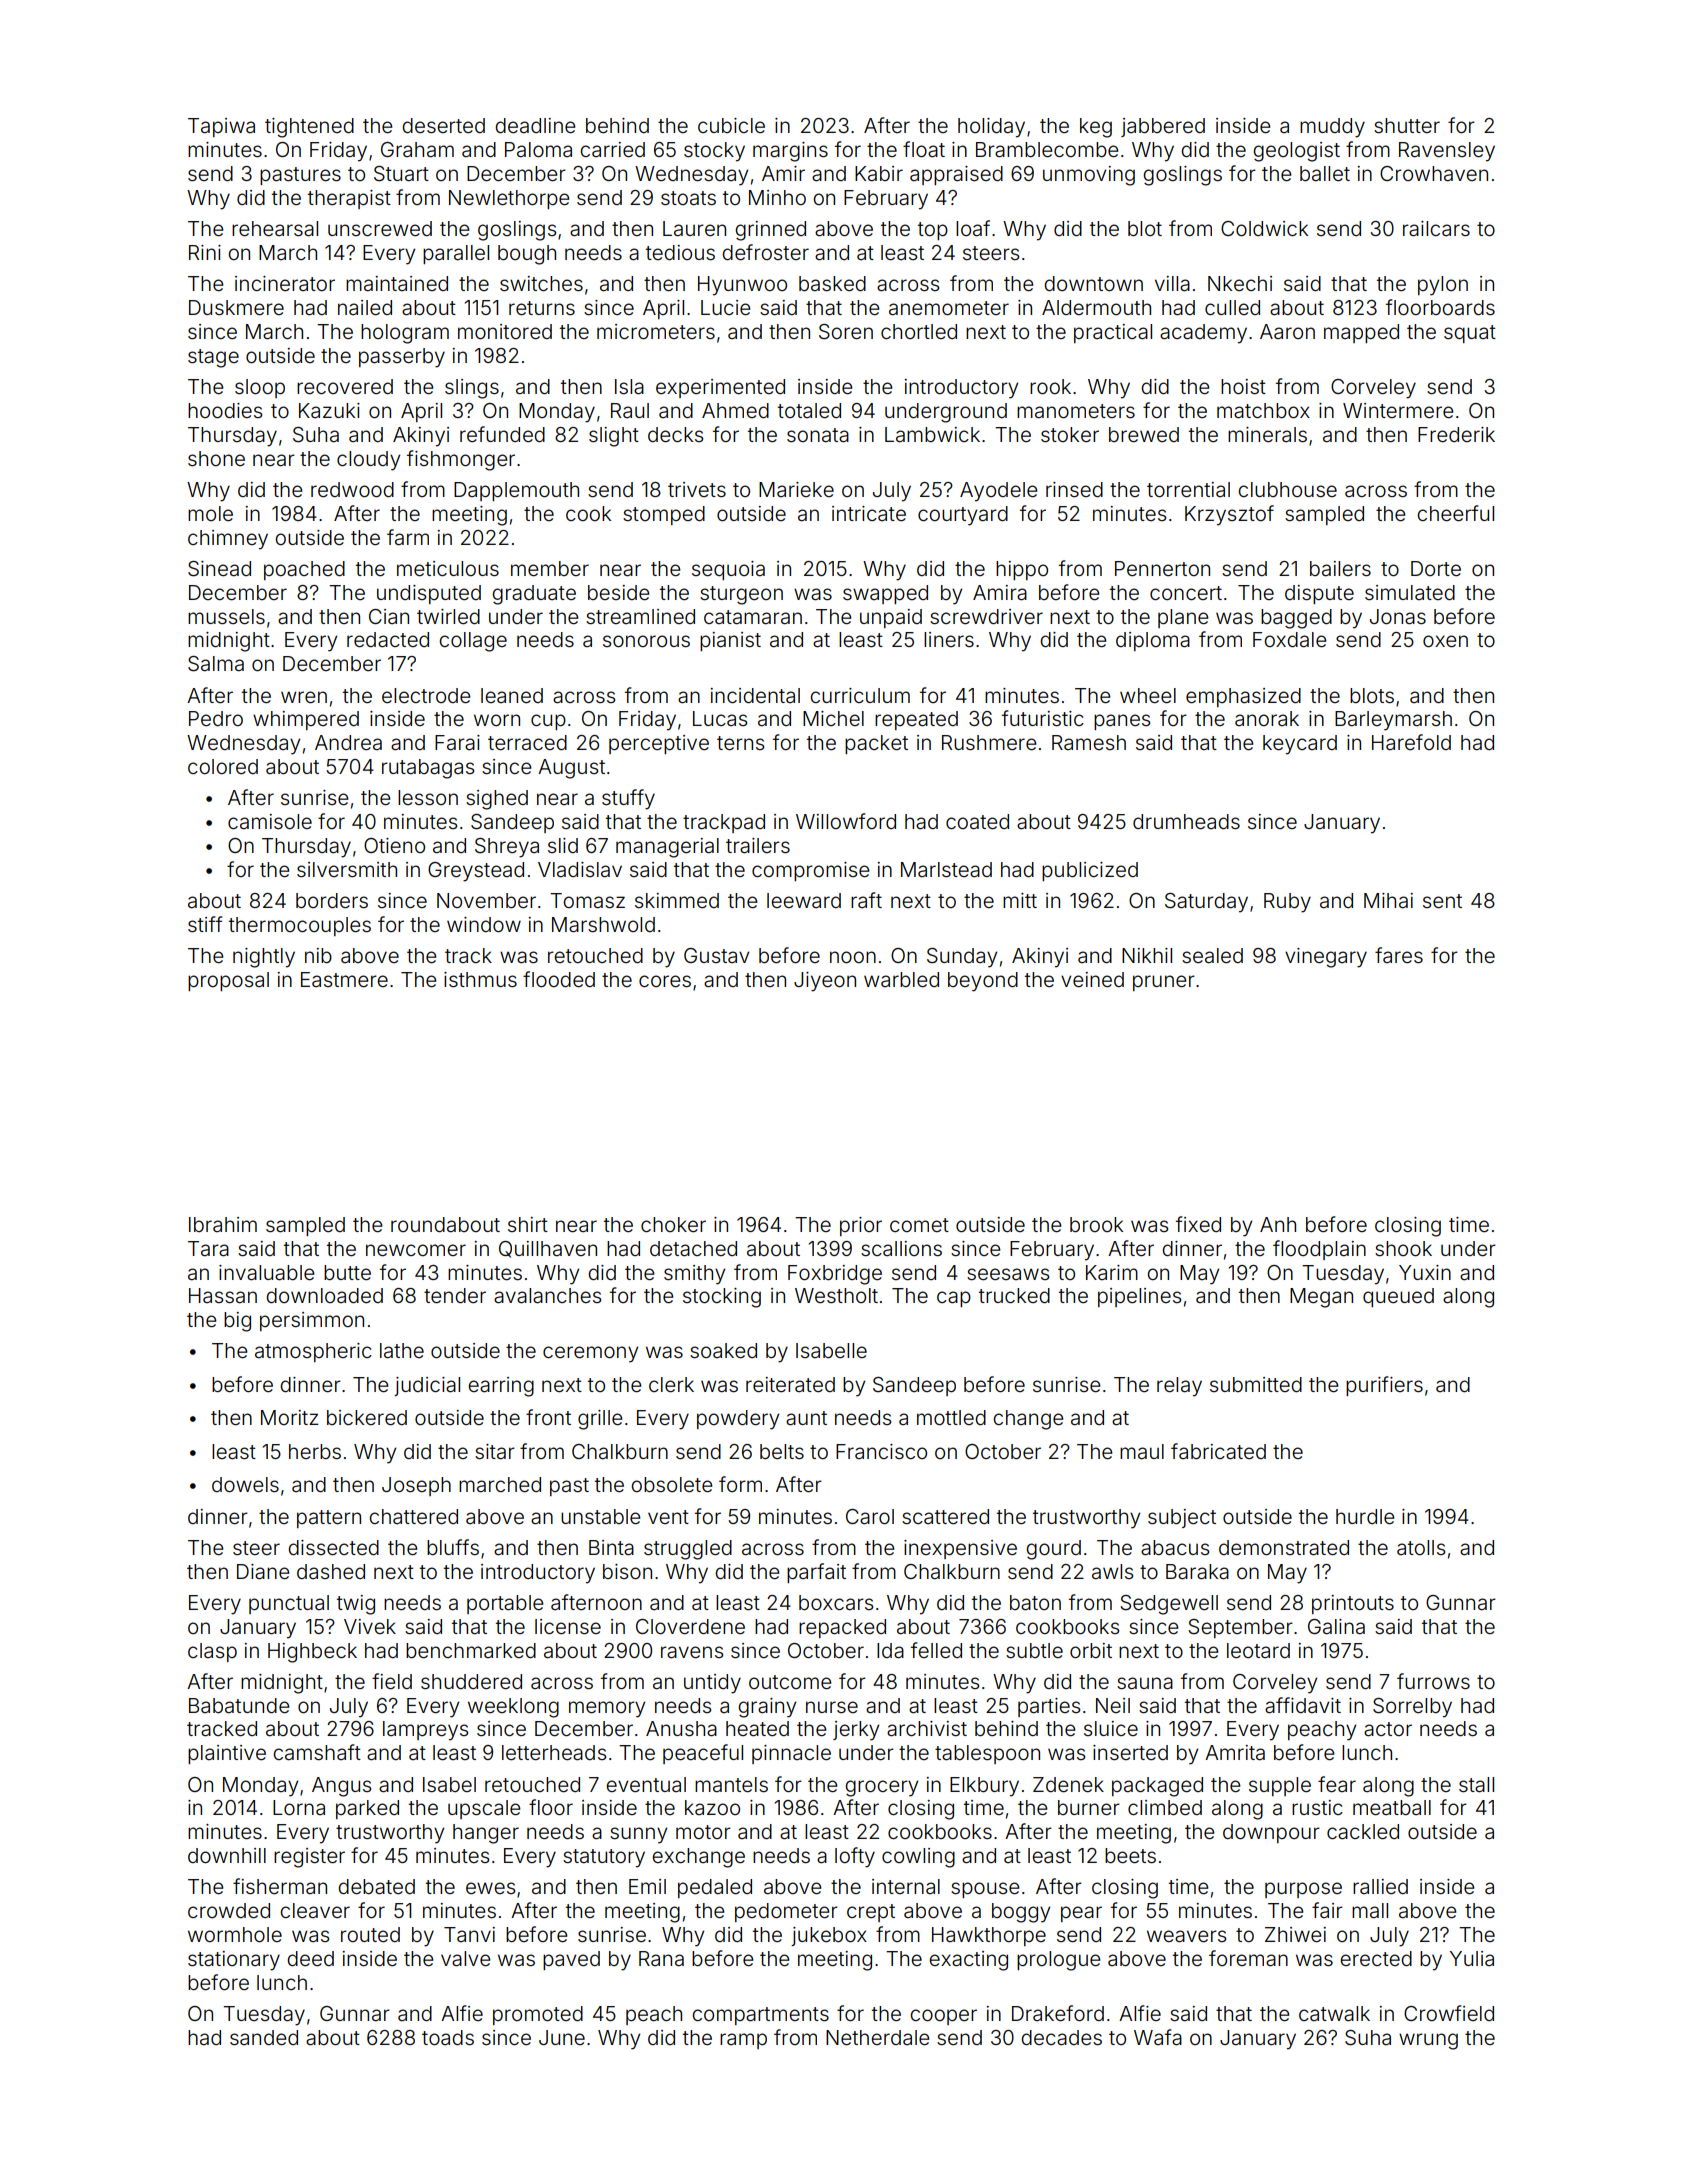 The width and height of the screenshot is (1683, 2178). I want to click on June, so click(562, 2037).
